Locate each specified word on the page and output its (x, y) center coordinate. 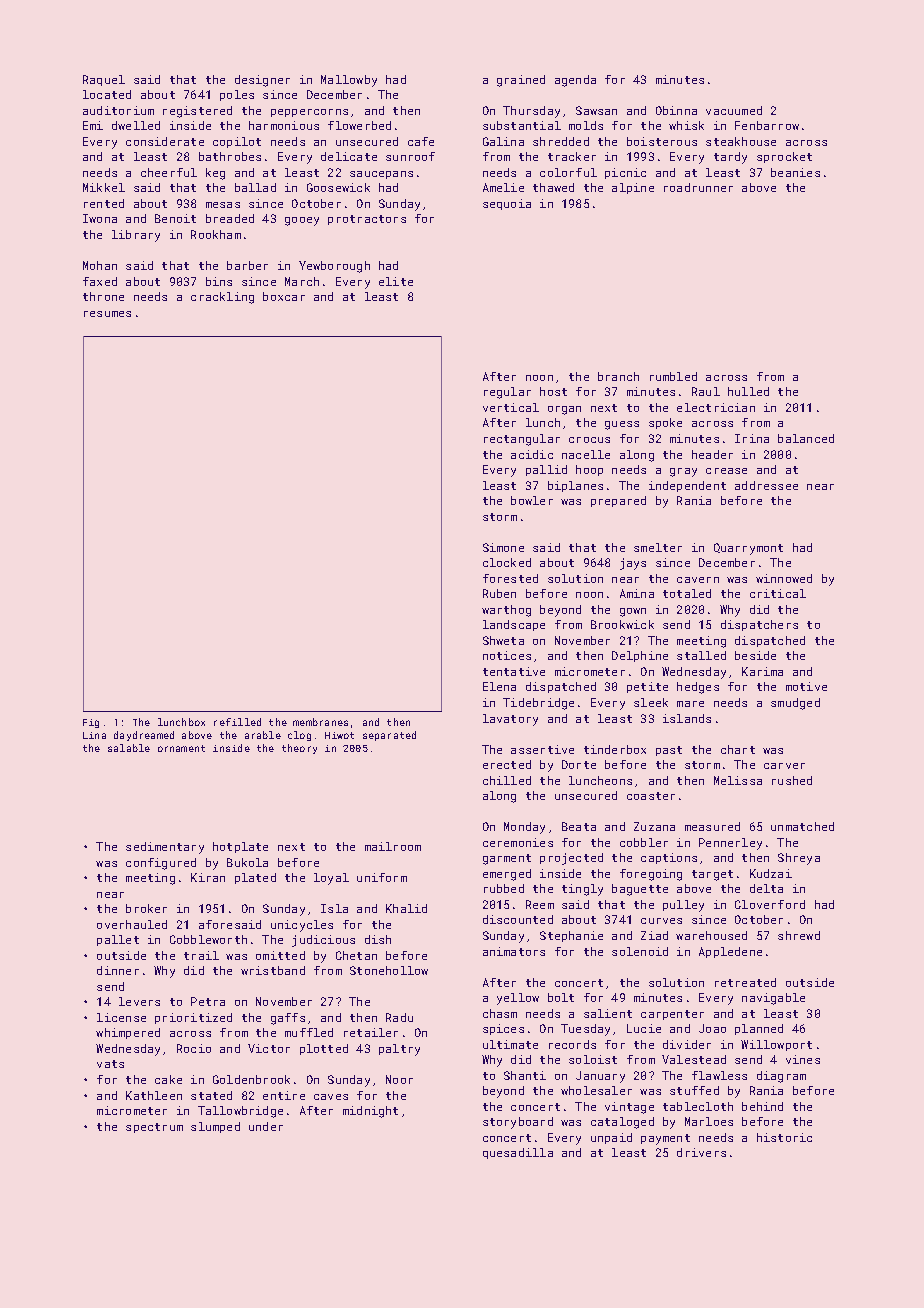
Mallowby (349, 81)
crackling (222, 298)
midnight (370, 1112)
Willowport (776, 1045)
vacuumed (734, 110)
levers (139, 1001)
